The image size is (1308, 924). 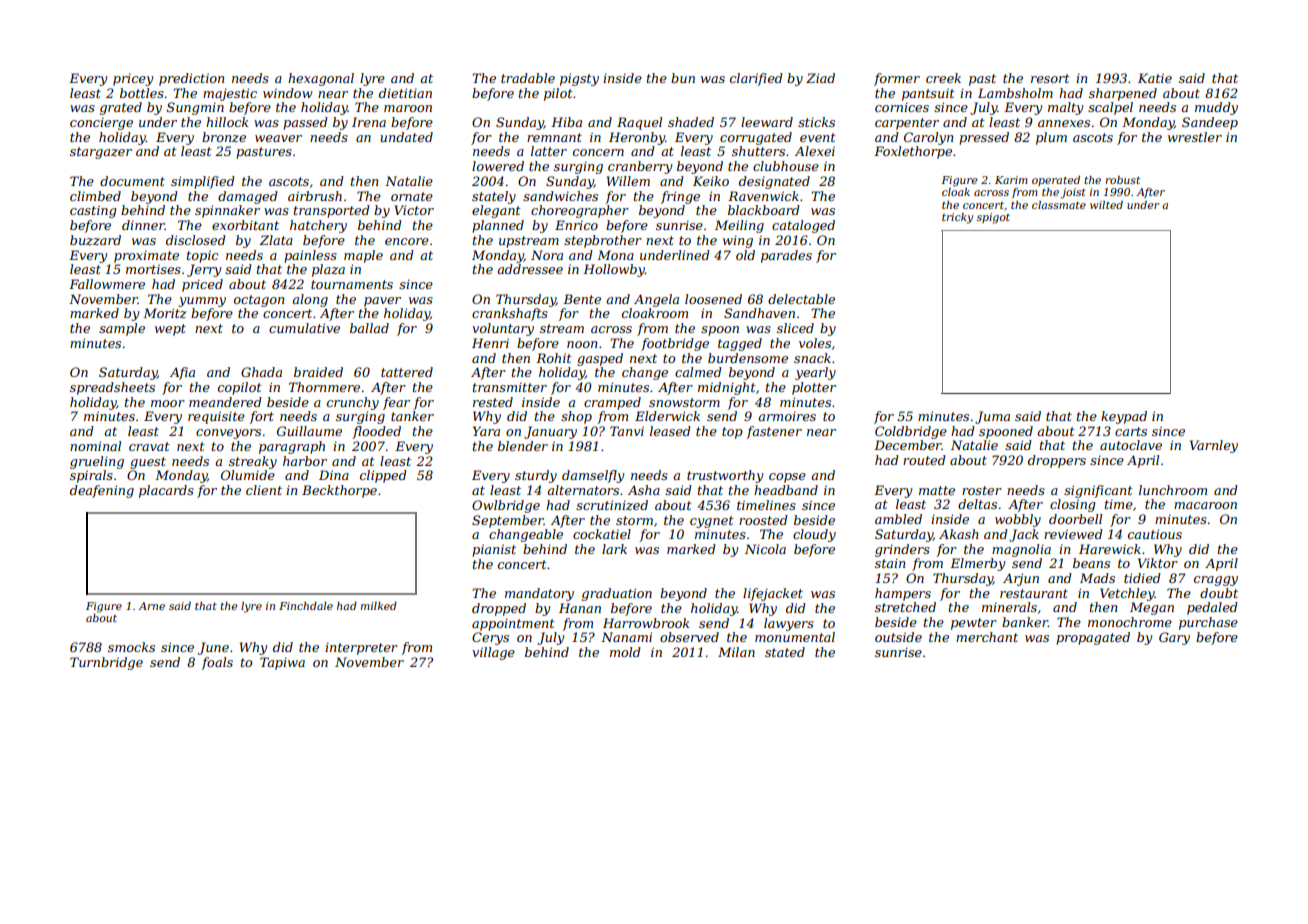 What do you see at coordinates (1124, 417) in the document?
I see `keypad` at bounding box center [1124, 417].
